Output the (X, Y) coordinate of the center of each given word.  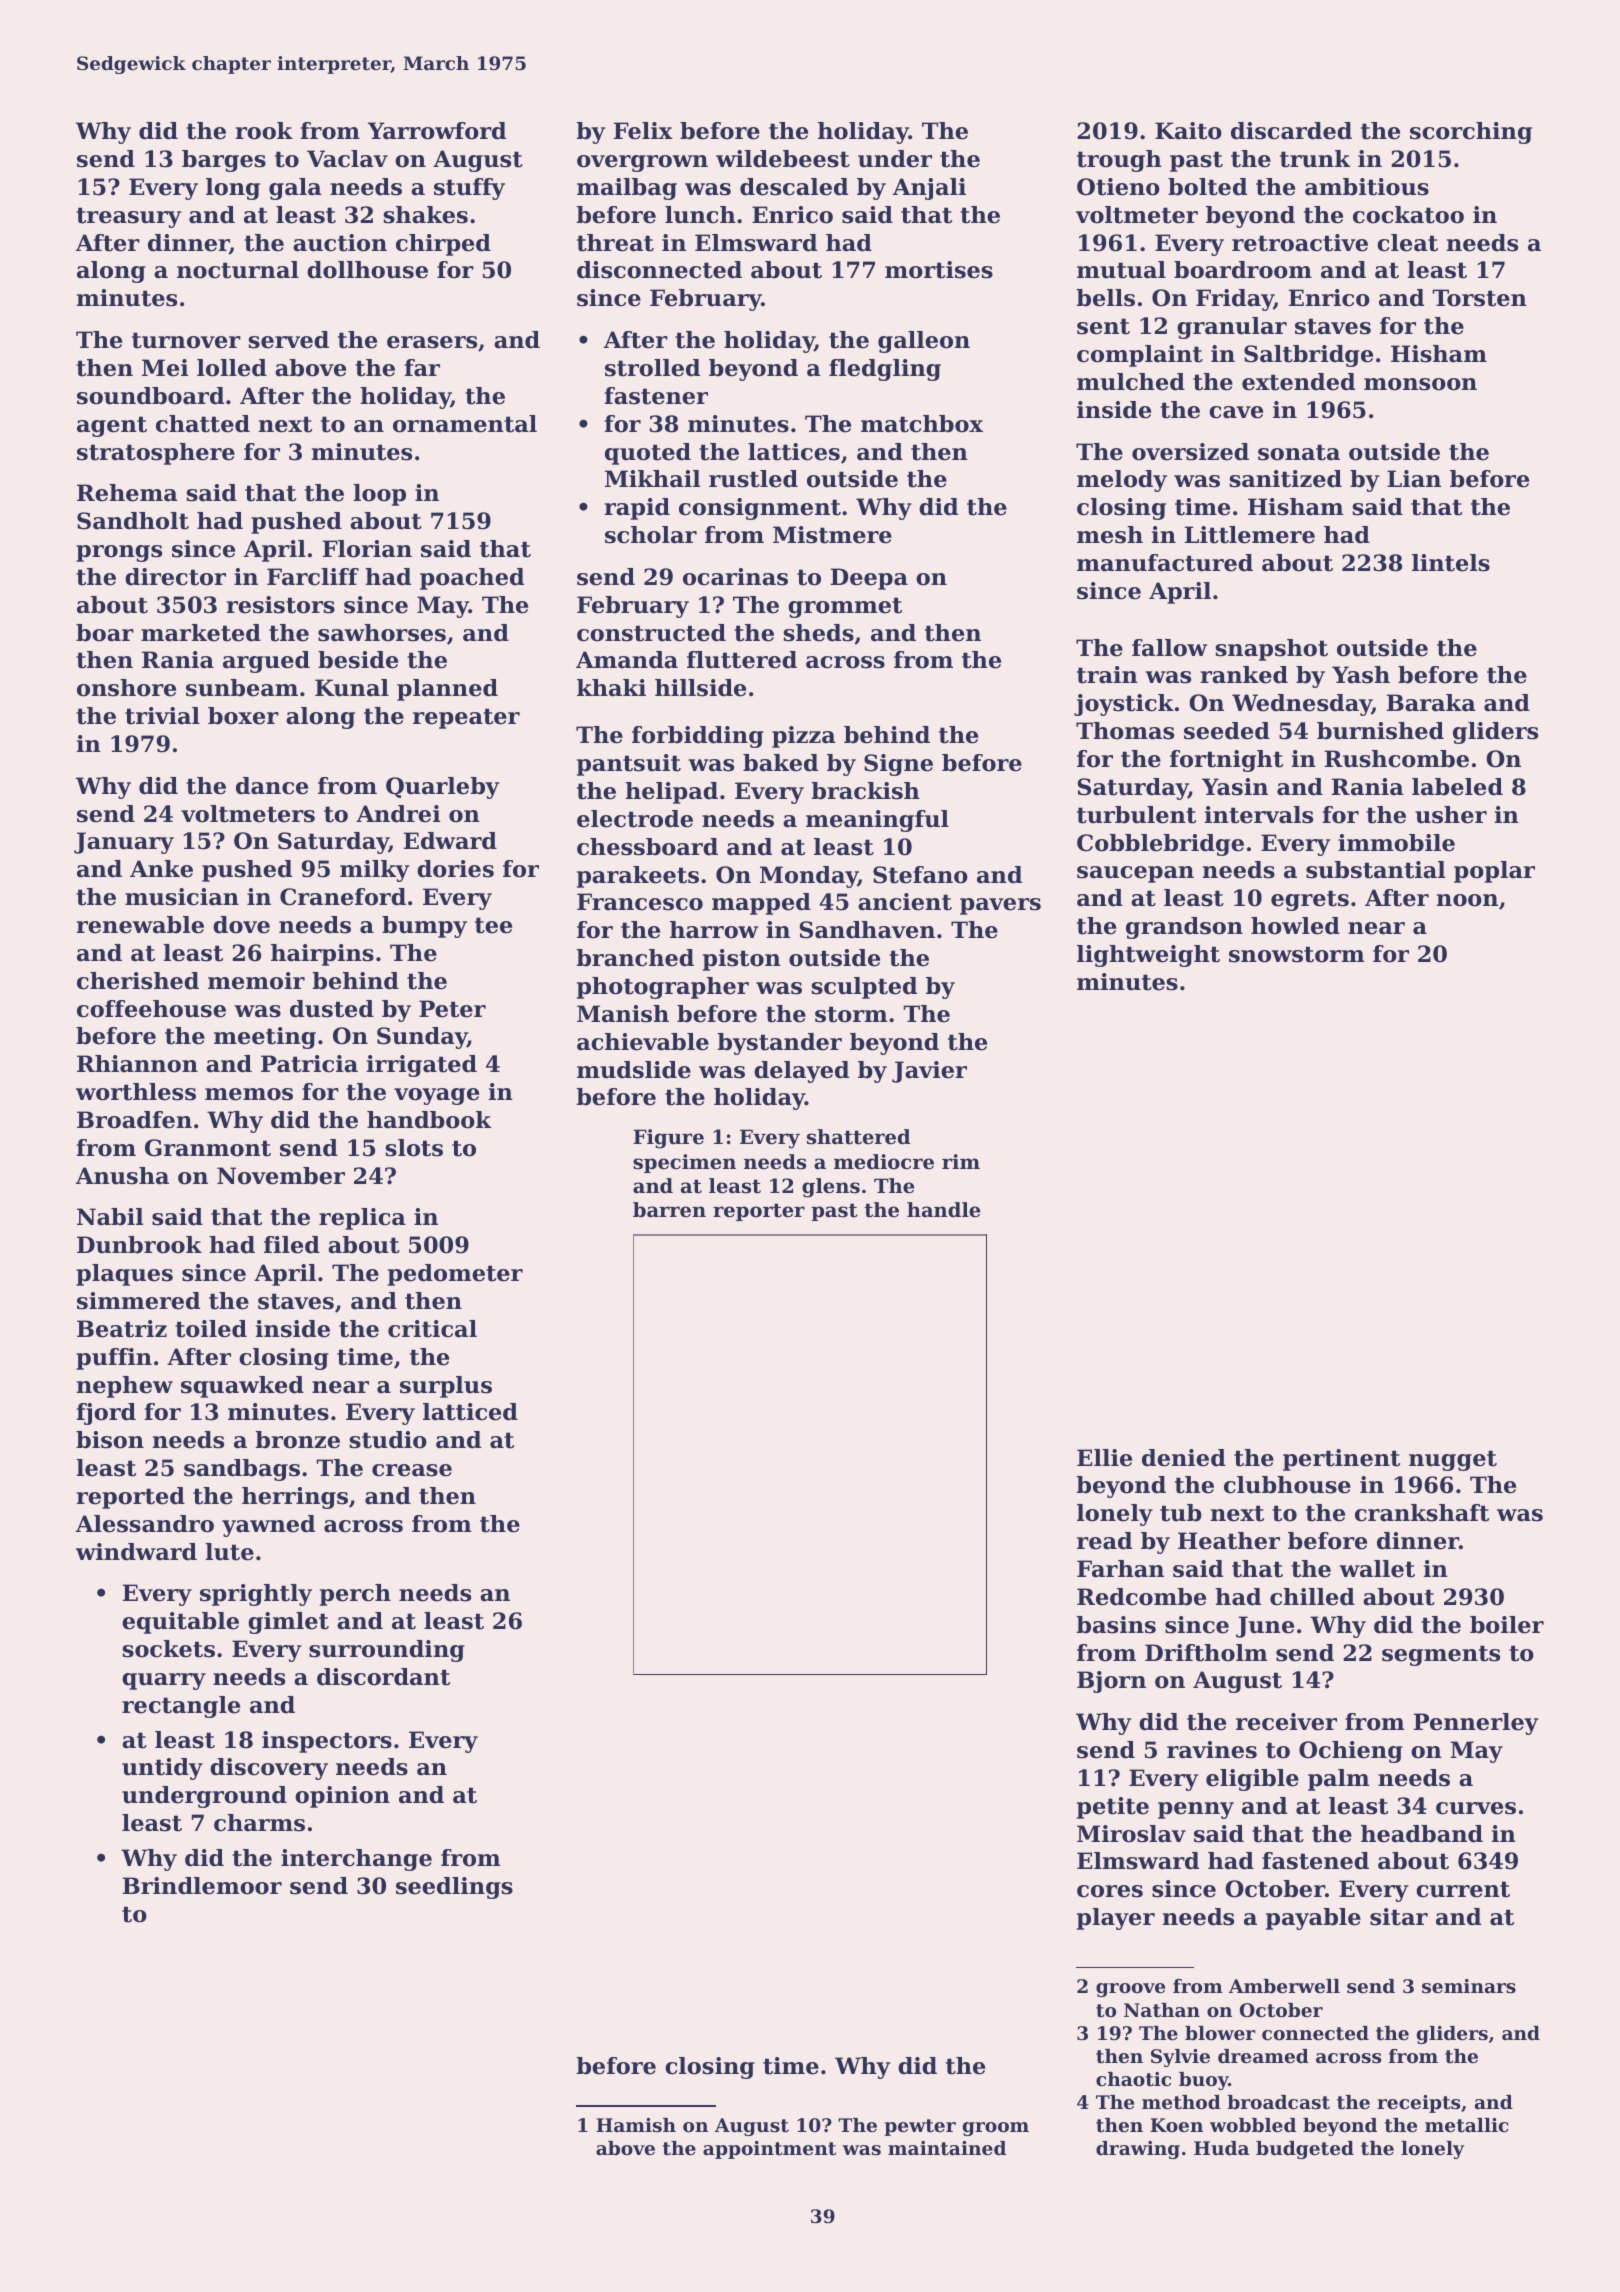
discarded (1291, 131)
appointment (769, 2150)
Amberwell (1284, 1986)
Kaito (1188, 131)
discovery (269, 1769)
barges (224, 161)
